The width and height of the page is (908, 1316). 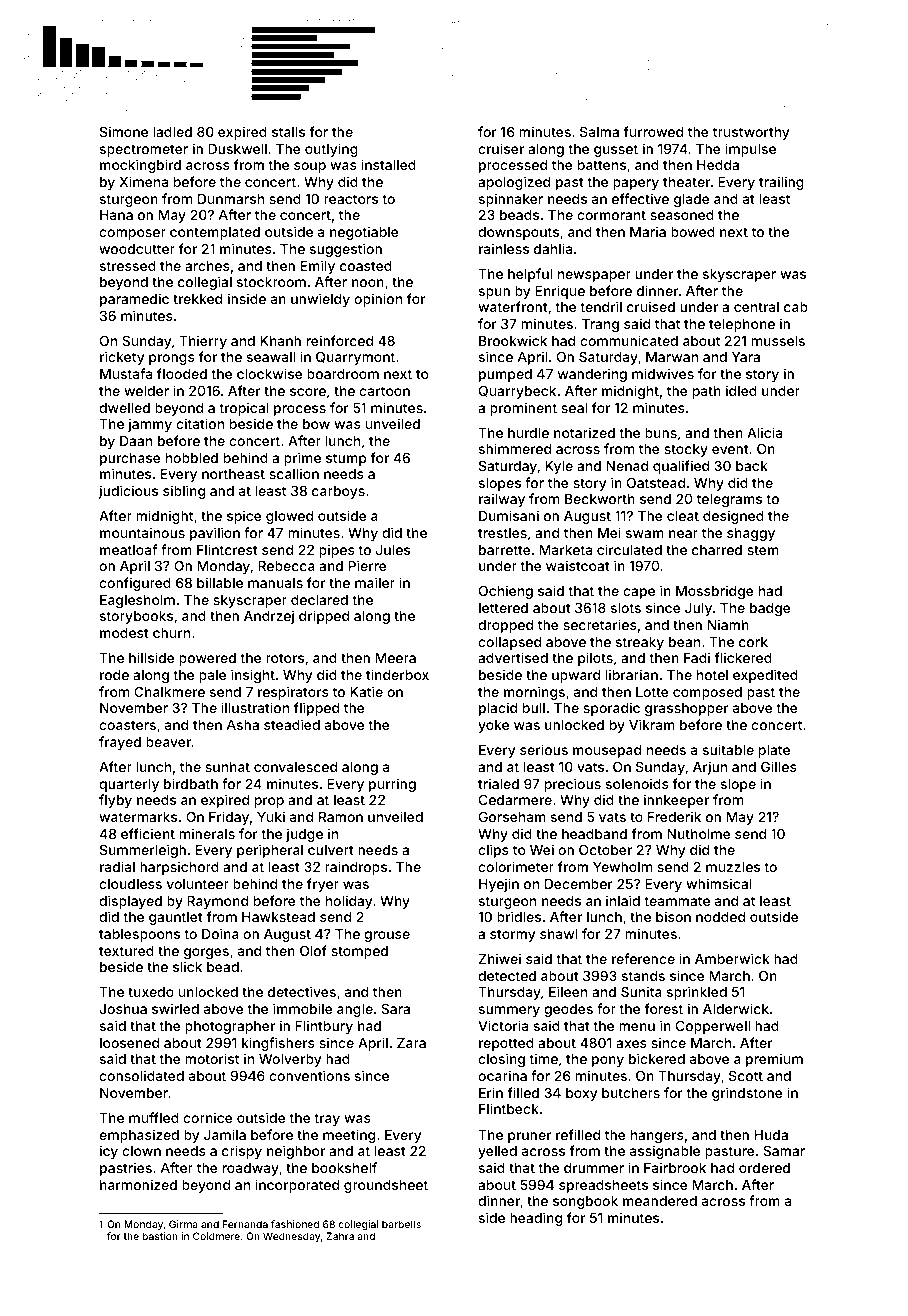 I want to click on placid, so click(x=498, y=709).
